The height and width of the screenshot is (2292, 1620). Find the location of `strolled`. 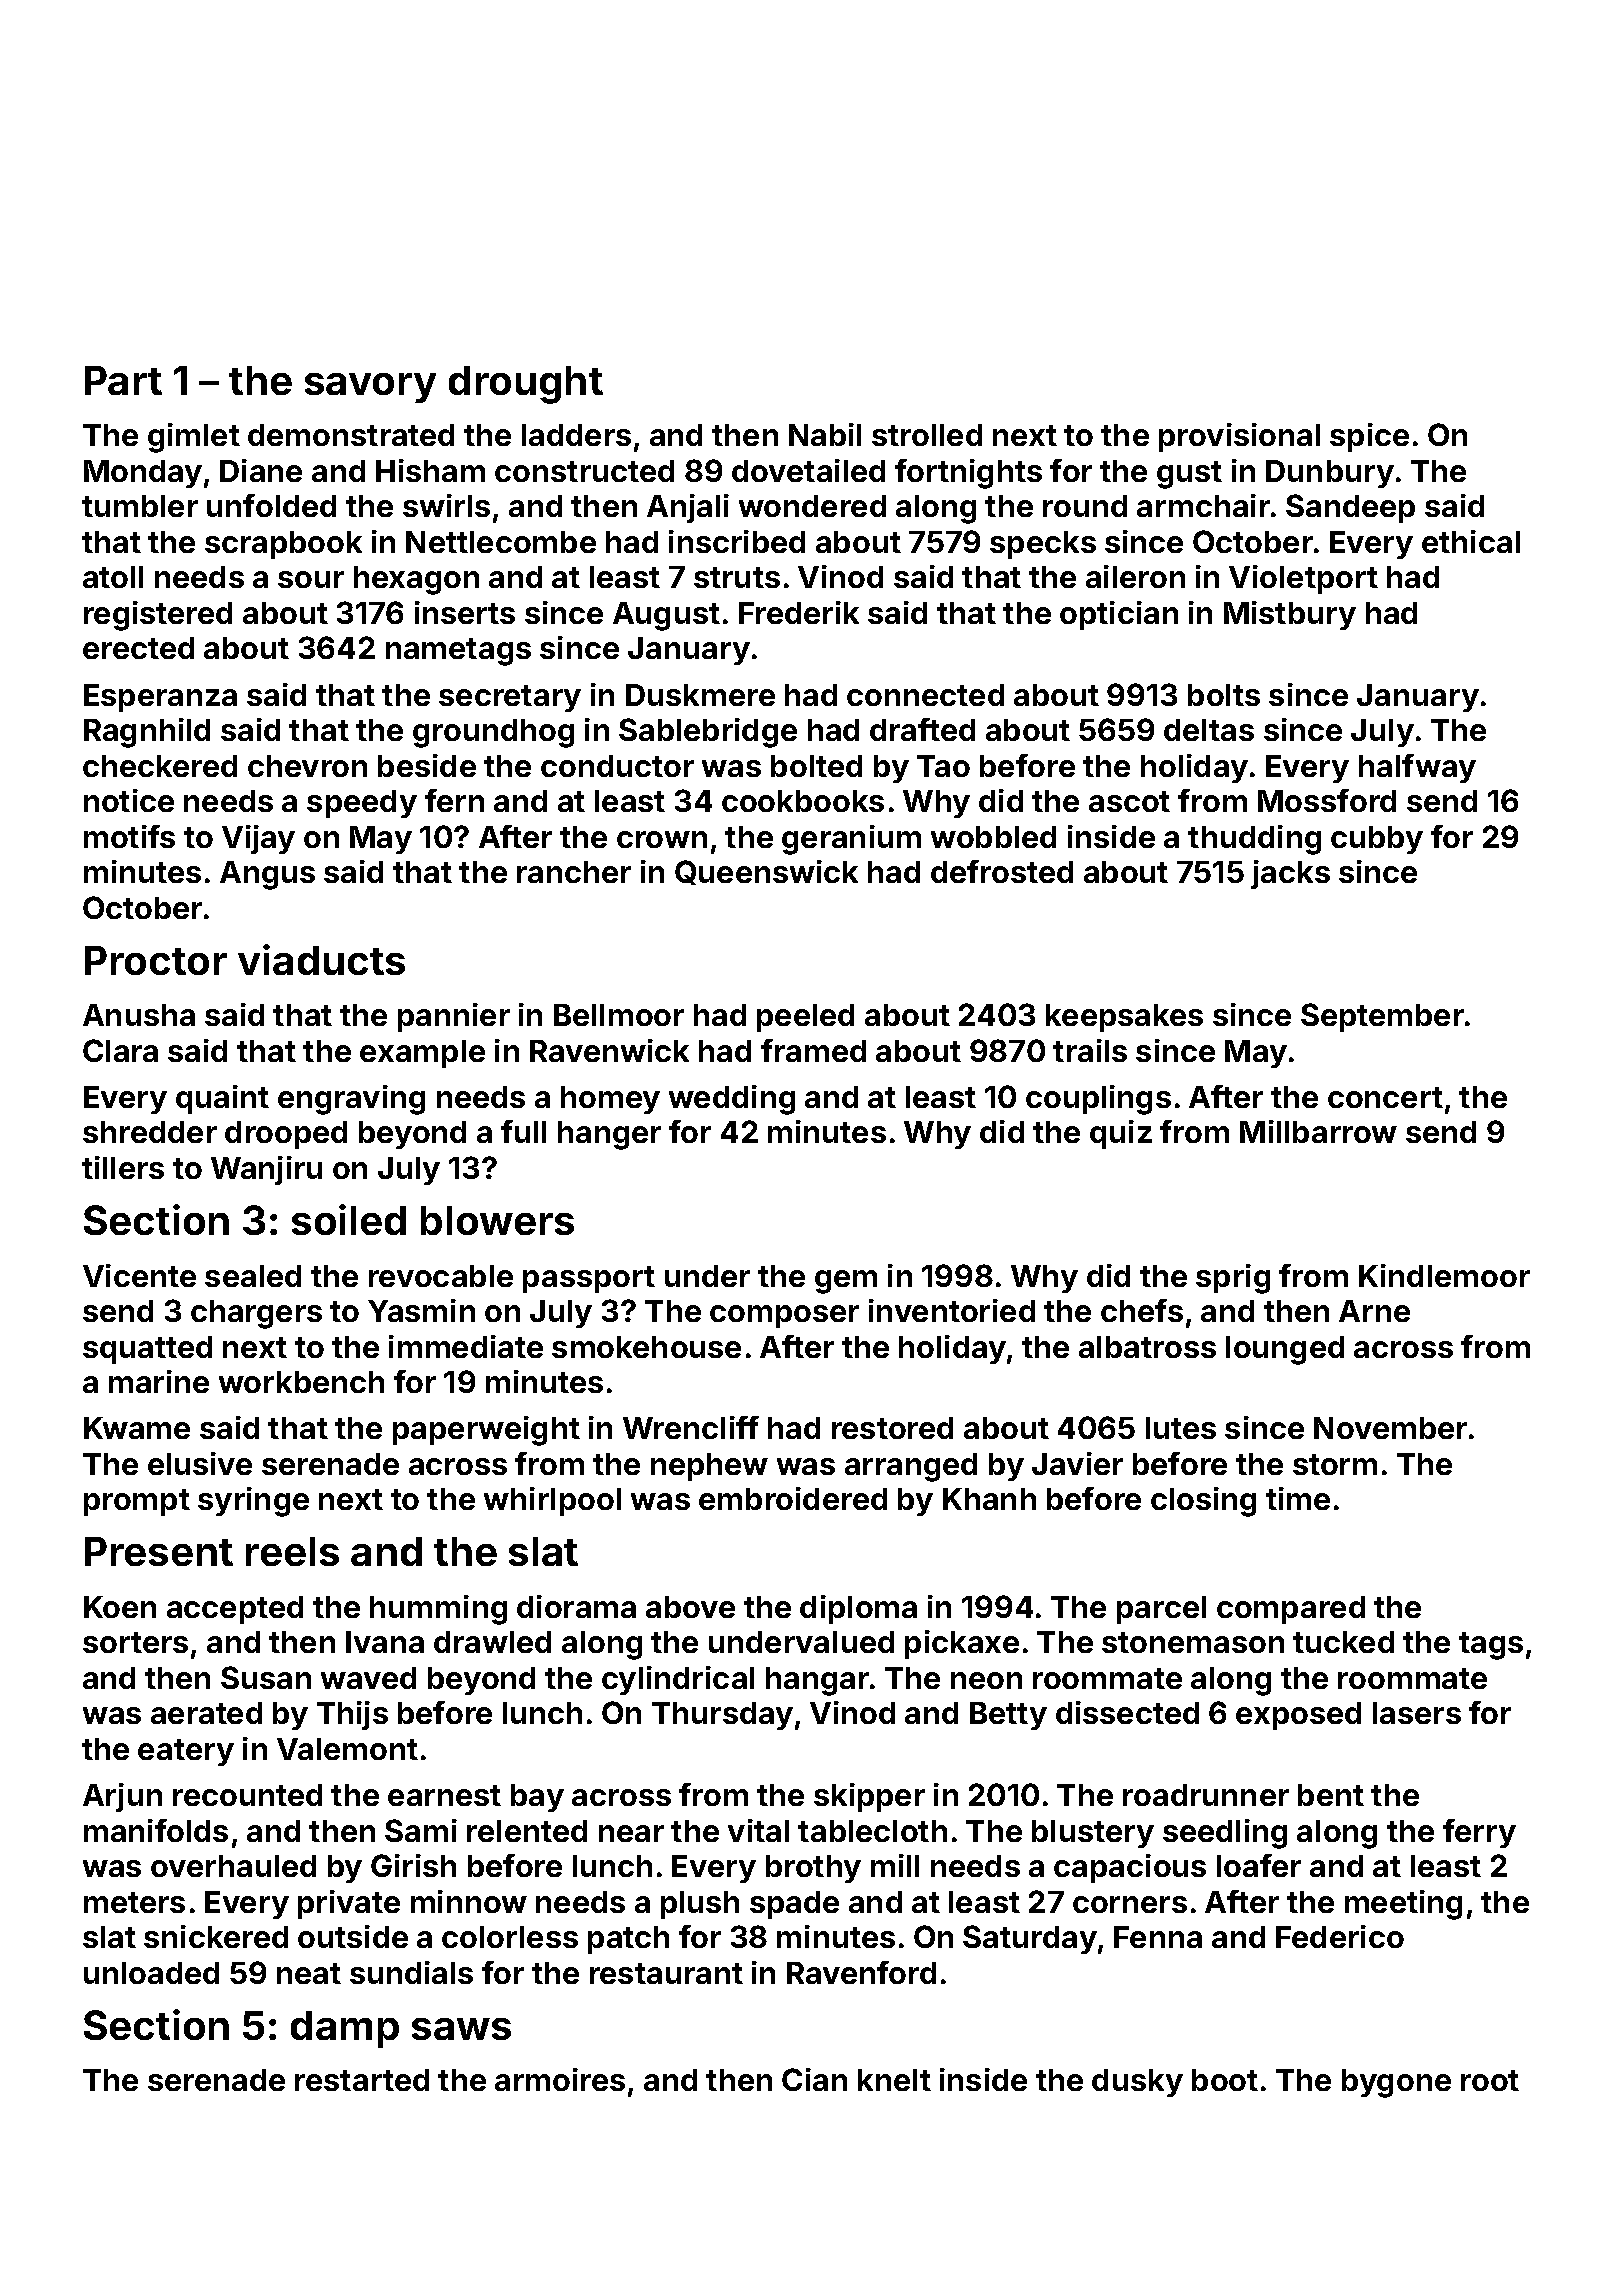

strolled is located at coordinates (927, 435).
